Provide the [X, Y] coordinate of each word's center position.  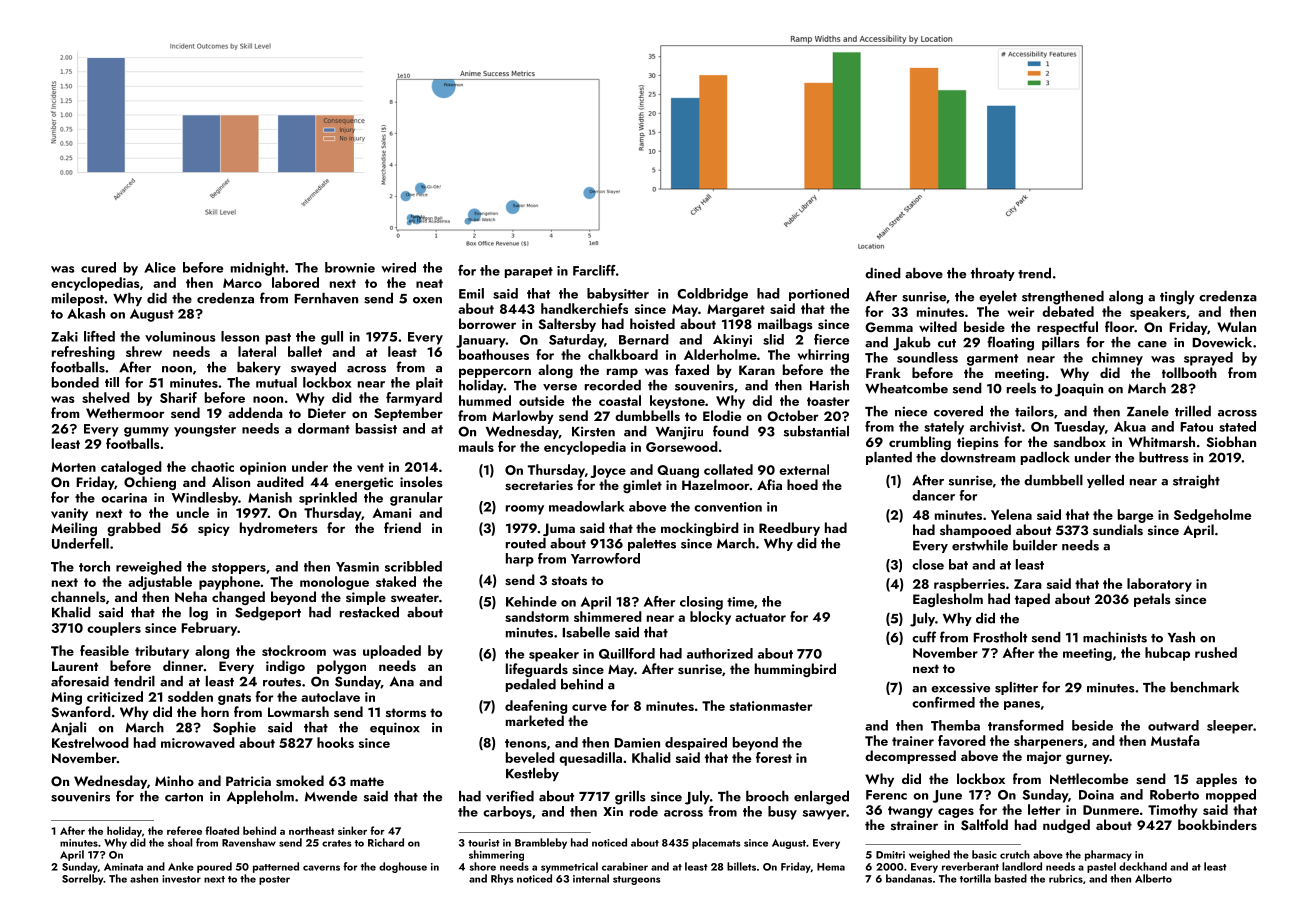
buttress [1164, 457]
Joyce [608, 471]
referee [184, 830]
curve [589, 707]
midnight [258, 269]
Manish [270, 497]
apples [1216, 780]
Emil [471, 293]
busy [782, 813]
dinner [183, 665]
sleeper [1230, 727]
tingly [1177, 298]
